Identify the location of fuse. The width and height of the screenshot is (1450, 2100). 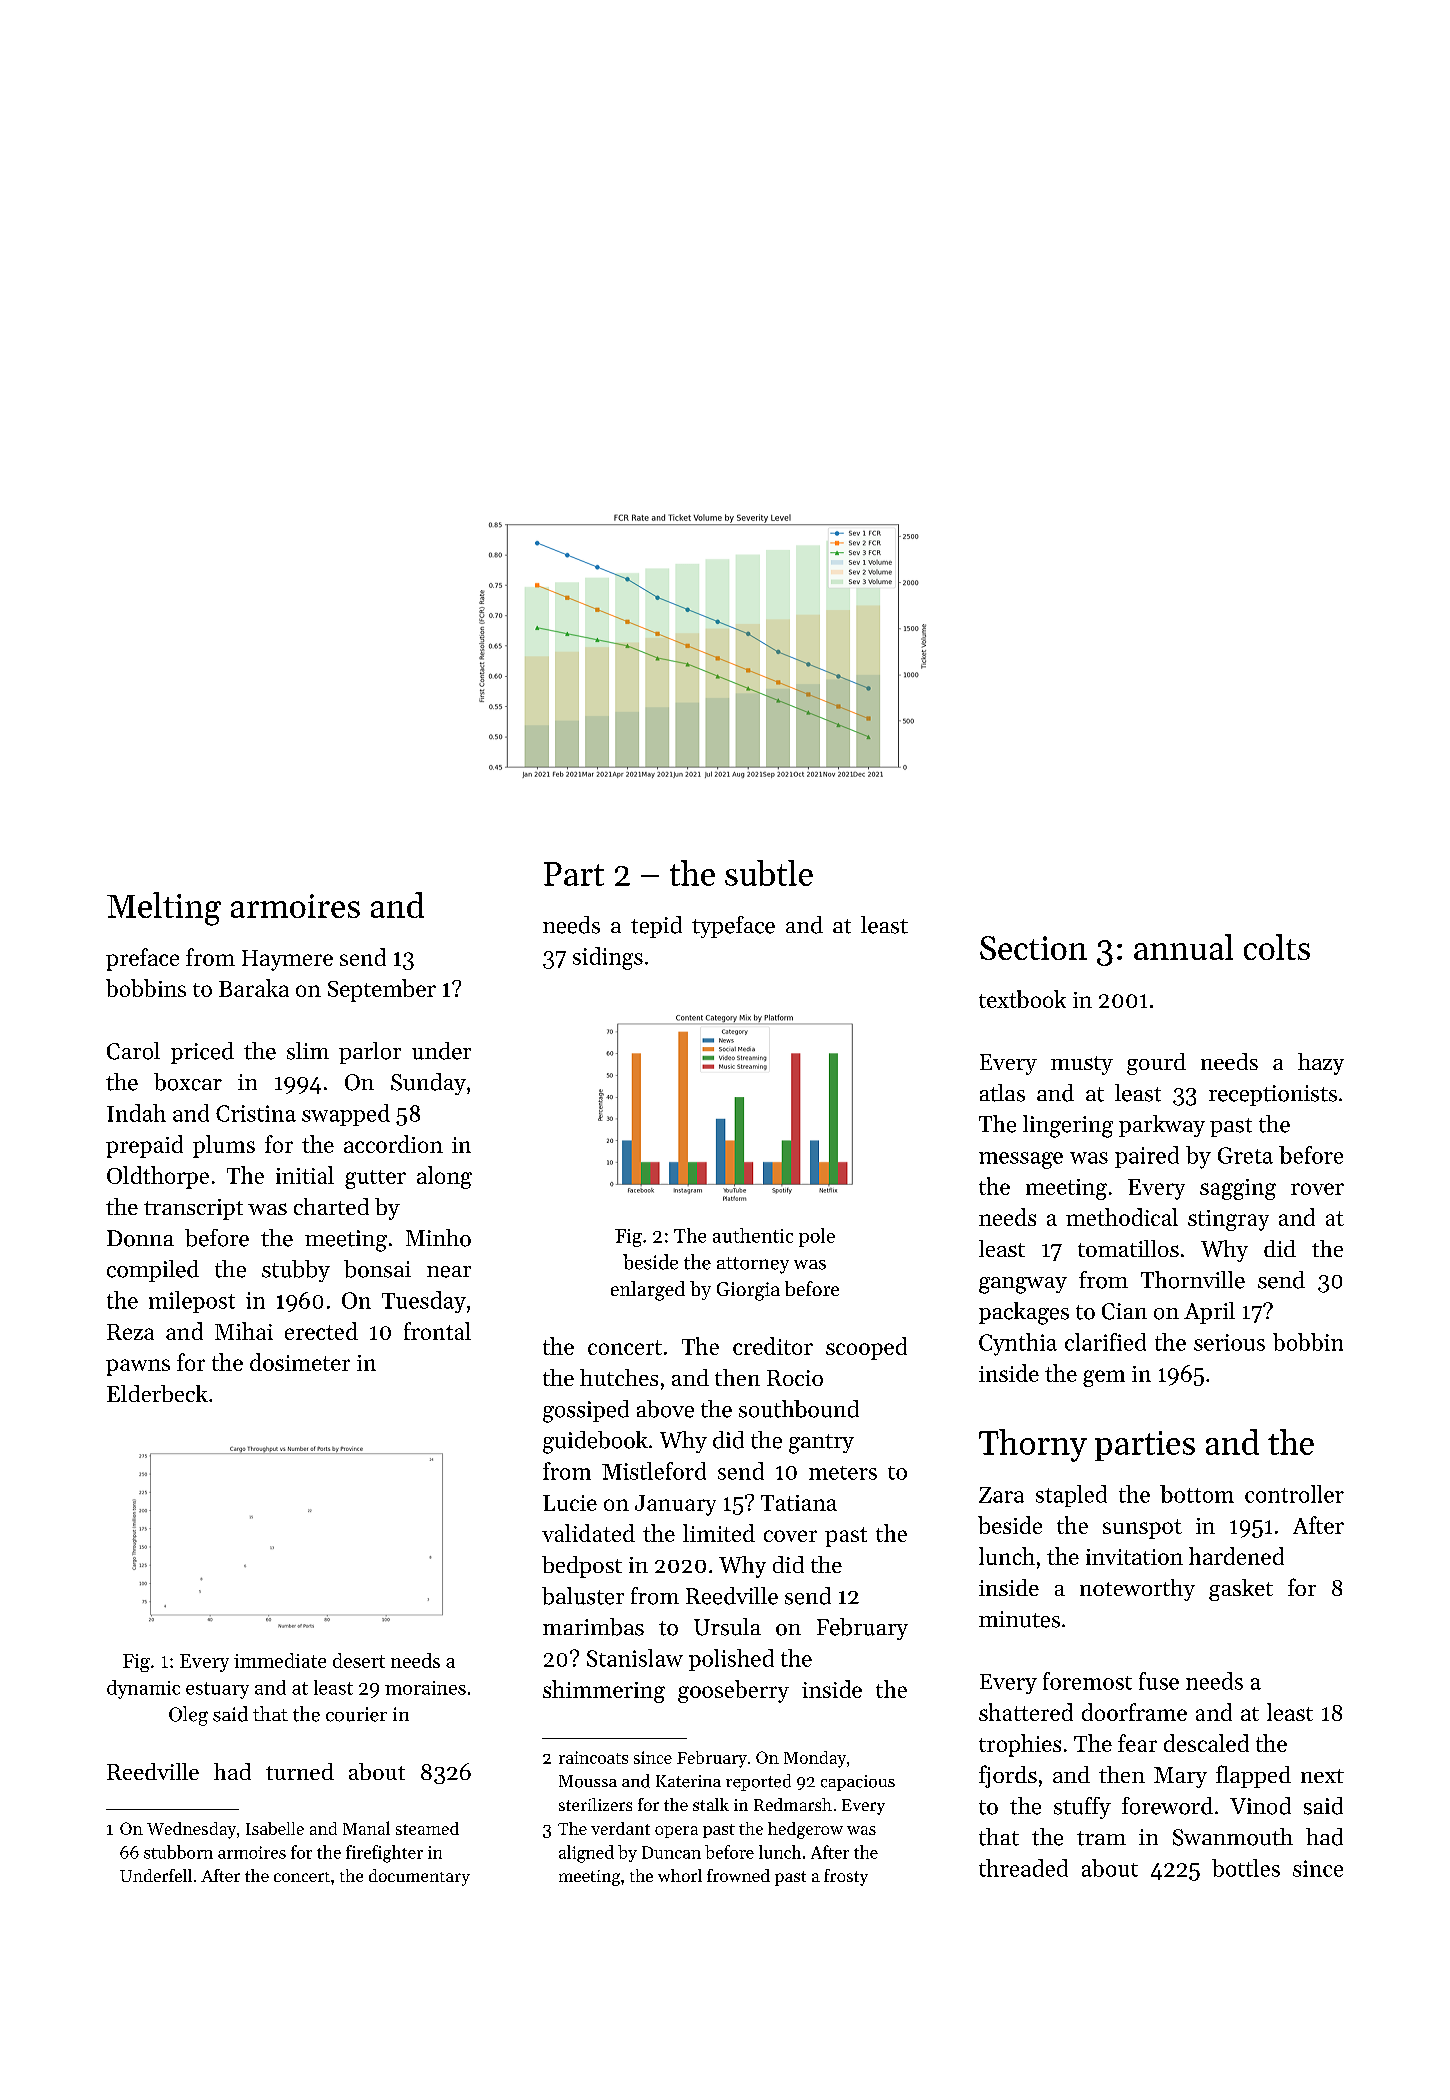
(1159, 1681).
